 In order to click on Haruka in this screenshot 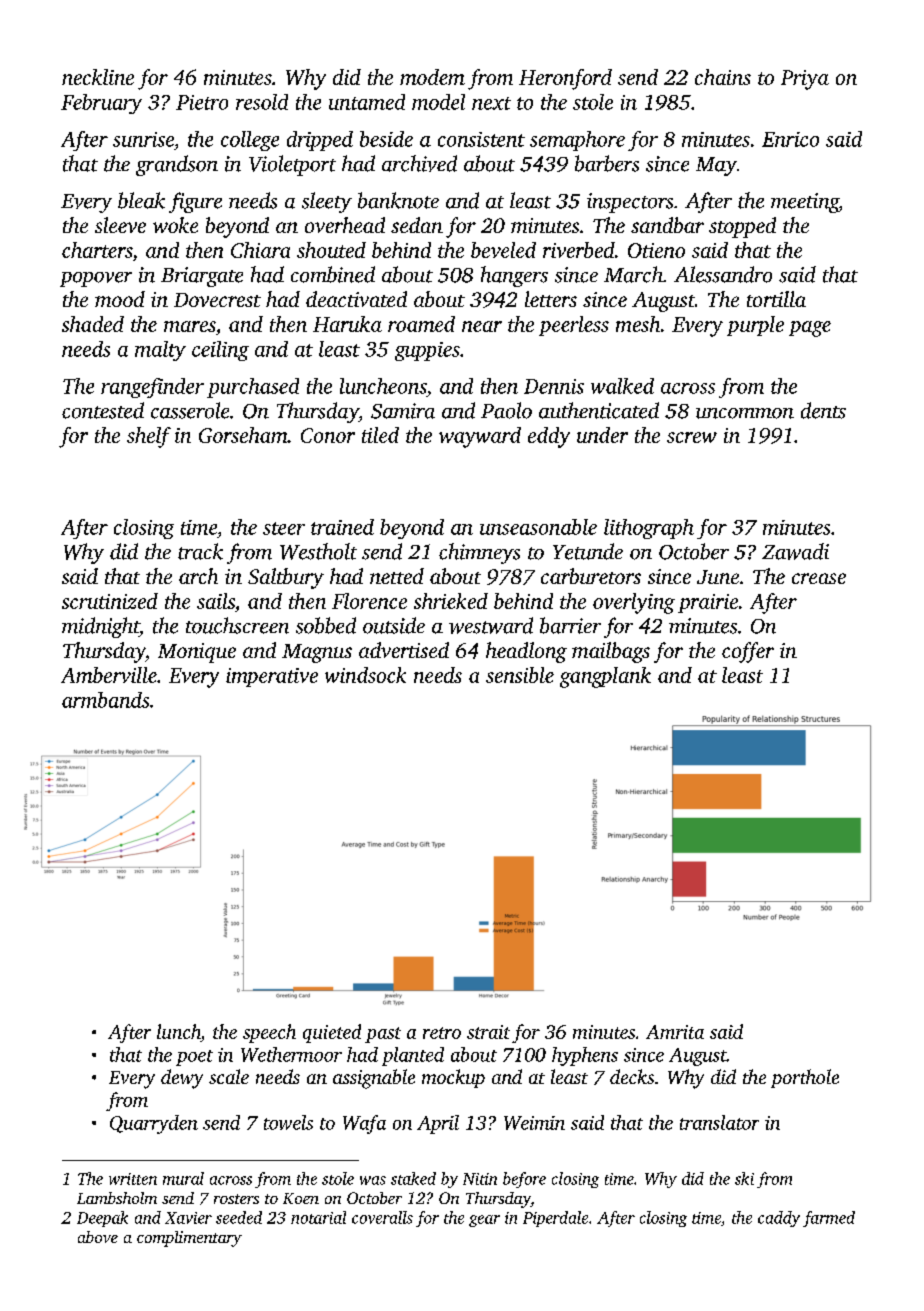, I will do `click(347, 324)`.
